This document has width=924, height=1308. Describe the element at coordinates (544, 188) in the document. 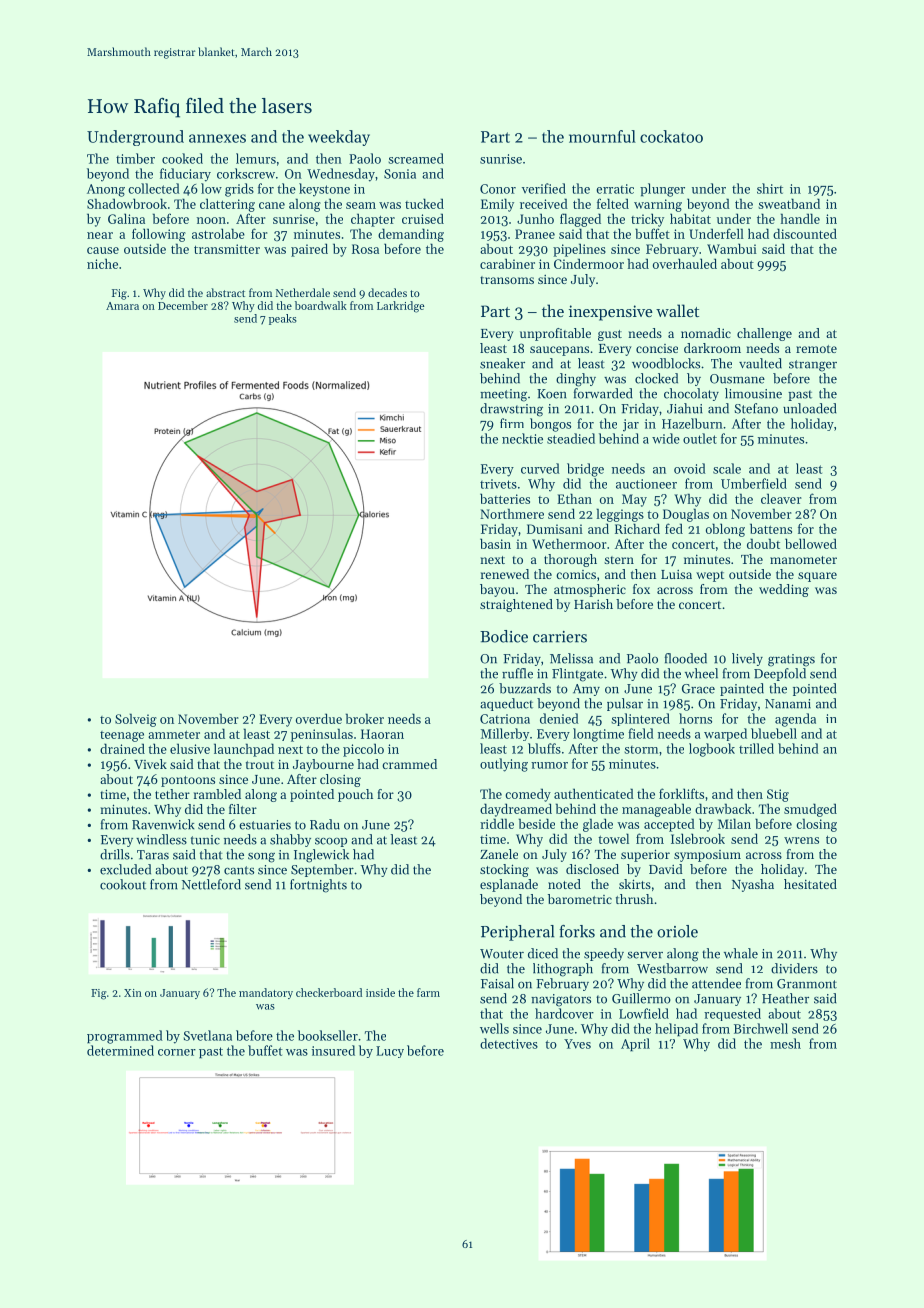

I see `verified` at that location.
